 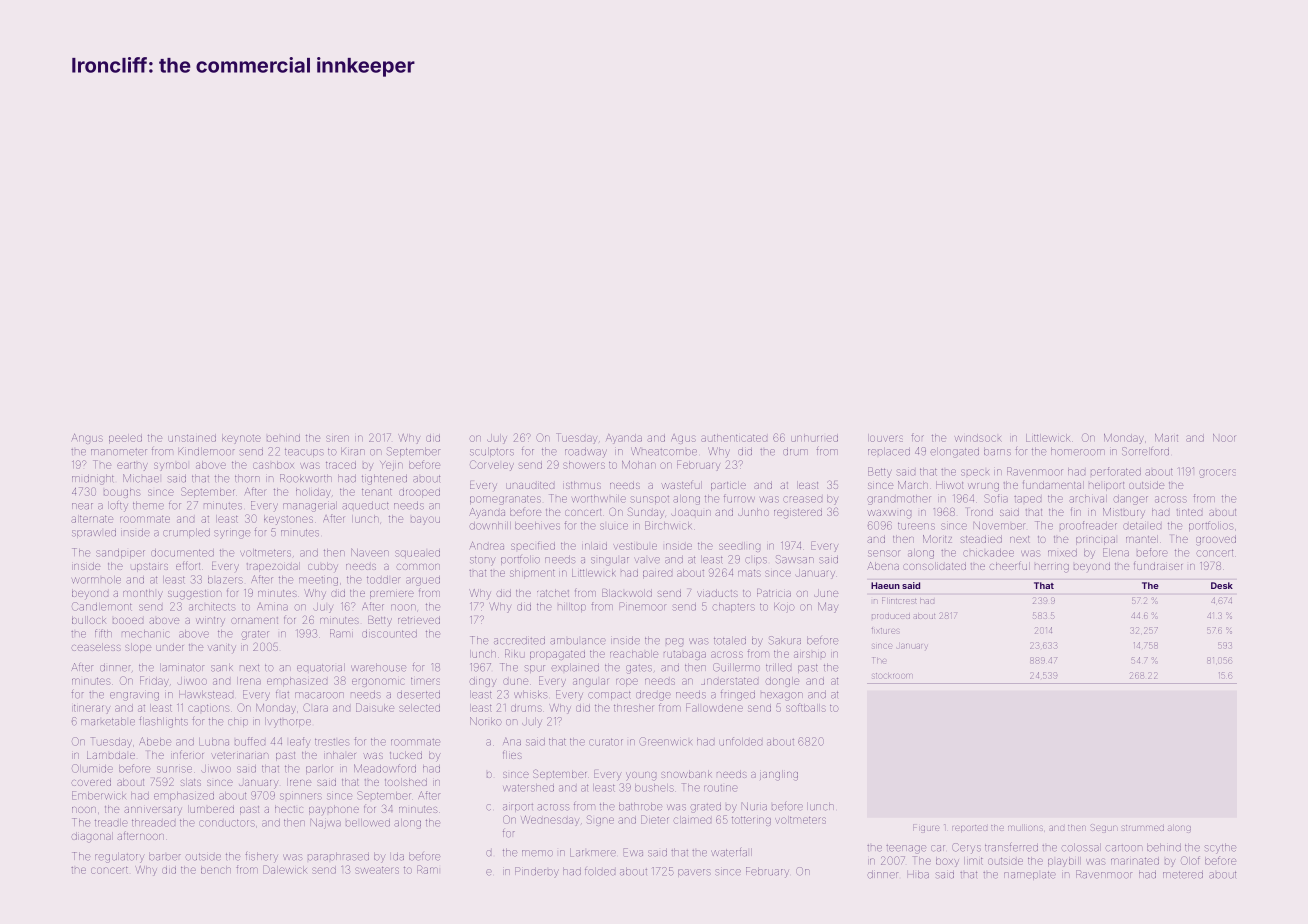 I want to click on lumbered, so click(x=211, y=809).
